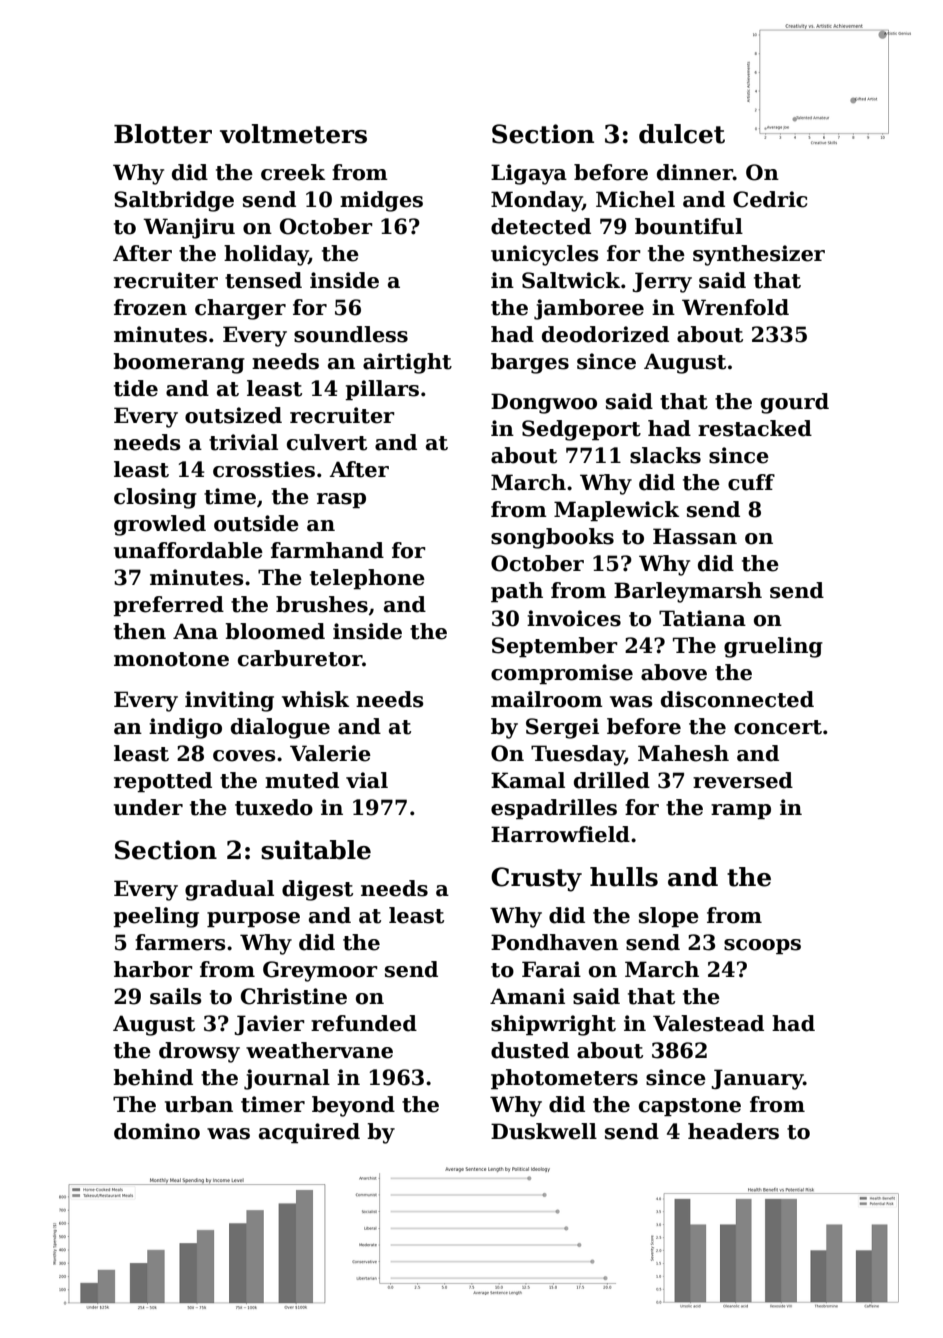 The image size is (943, 1338). Describe the element at coordinates (275, 631) in the document. I see `bloomed` at that location.
